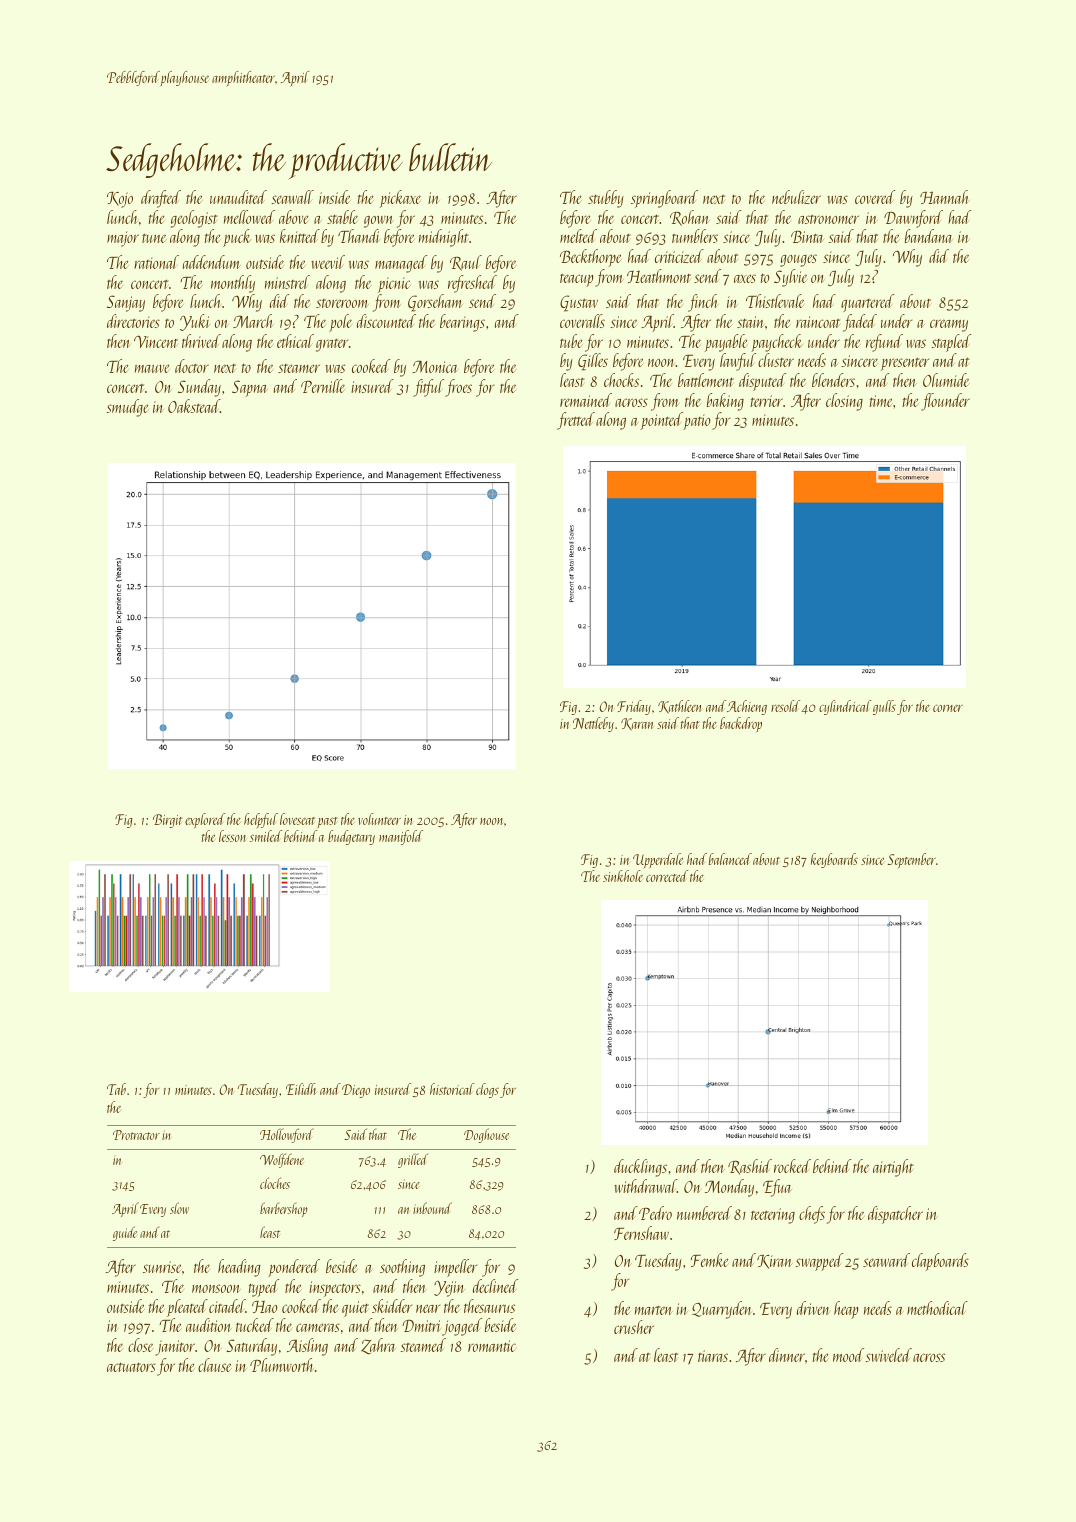 This screenshot has width=1076, height=1522. What do you see at coordinates (458, 388) in the screenshot?
I see `froes` at bounding box center [458, 388].
